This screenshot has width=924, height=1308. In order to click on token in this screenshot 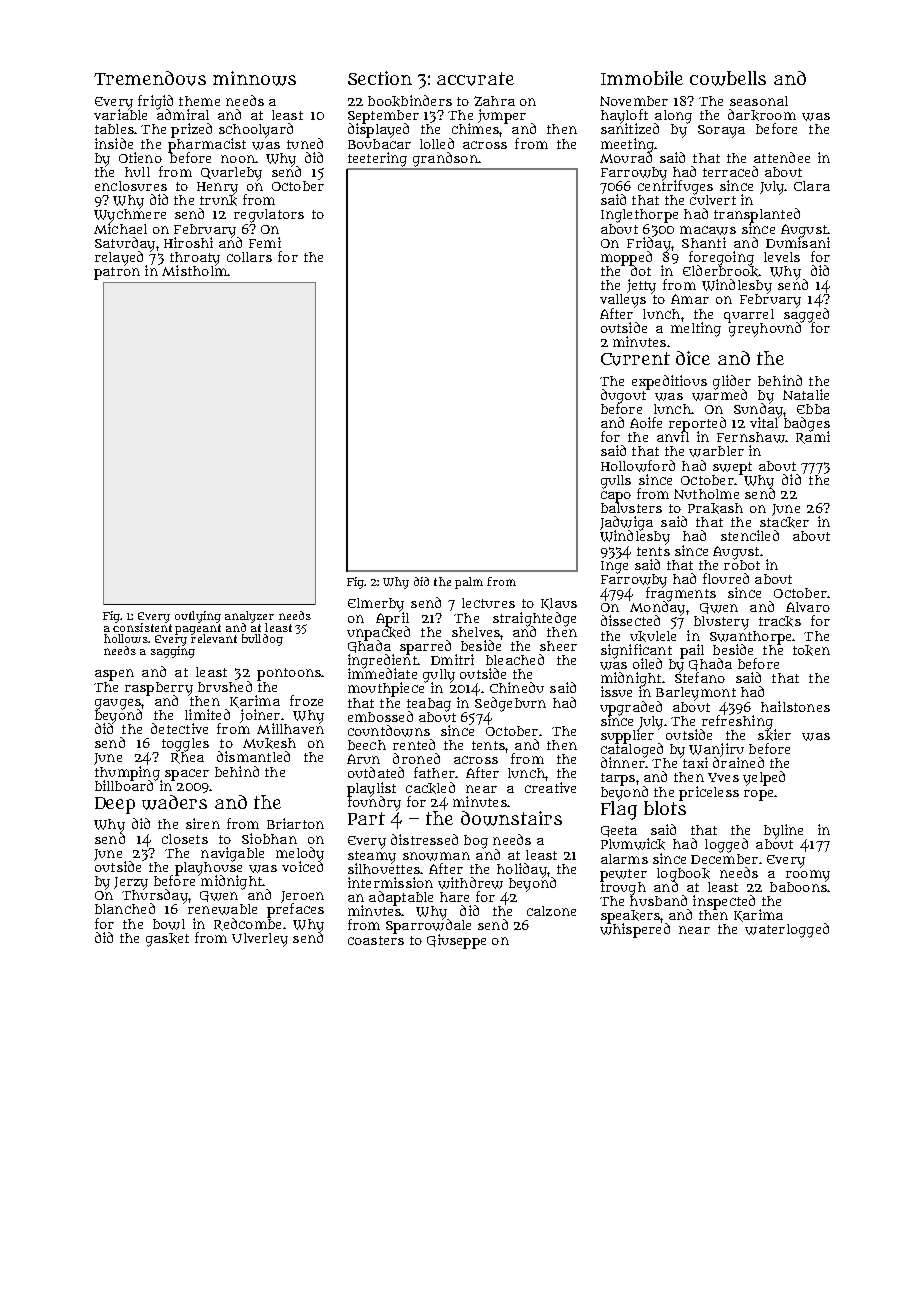, I will do `click(811, 650)`.
